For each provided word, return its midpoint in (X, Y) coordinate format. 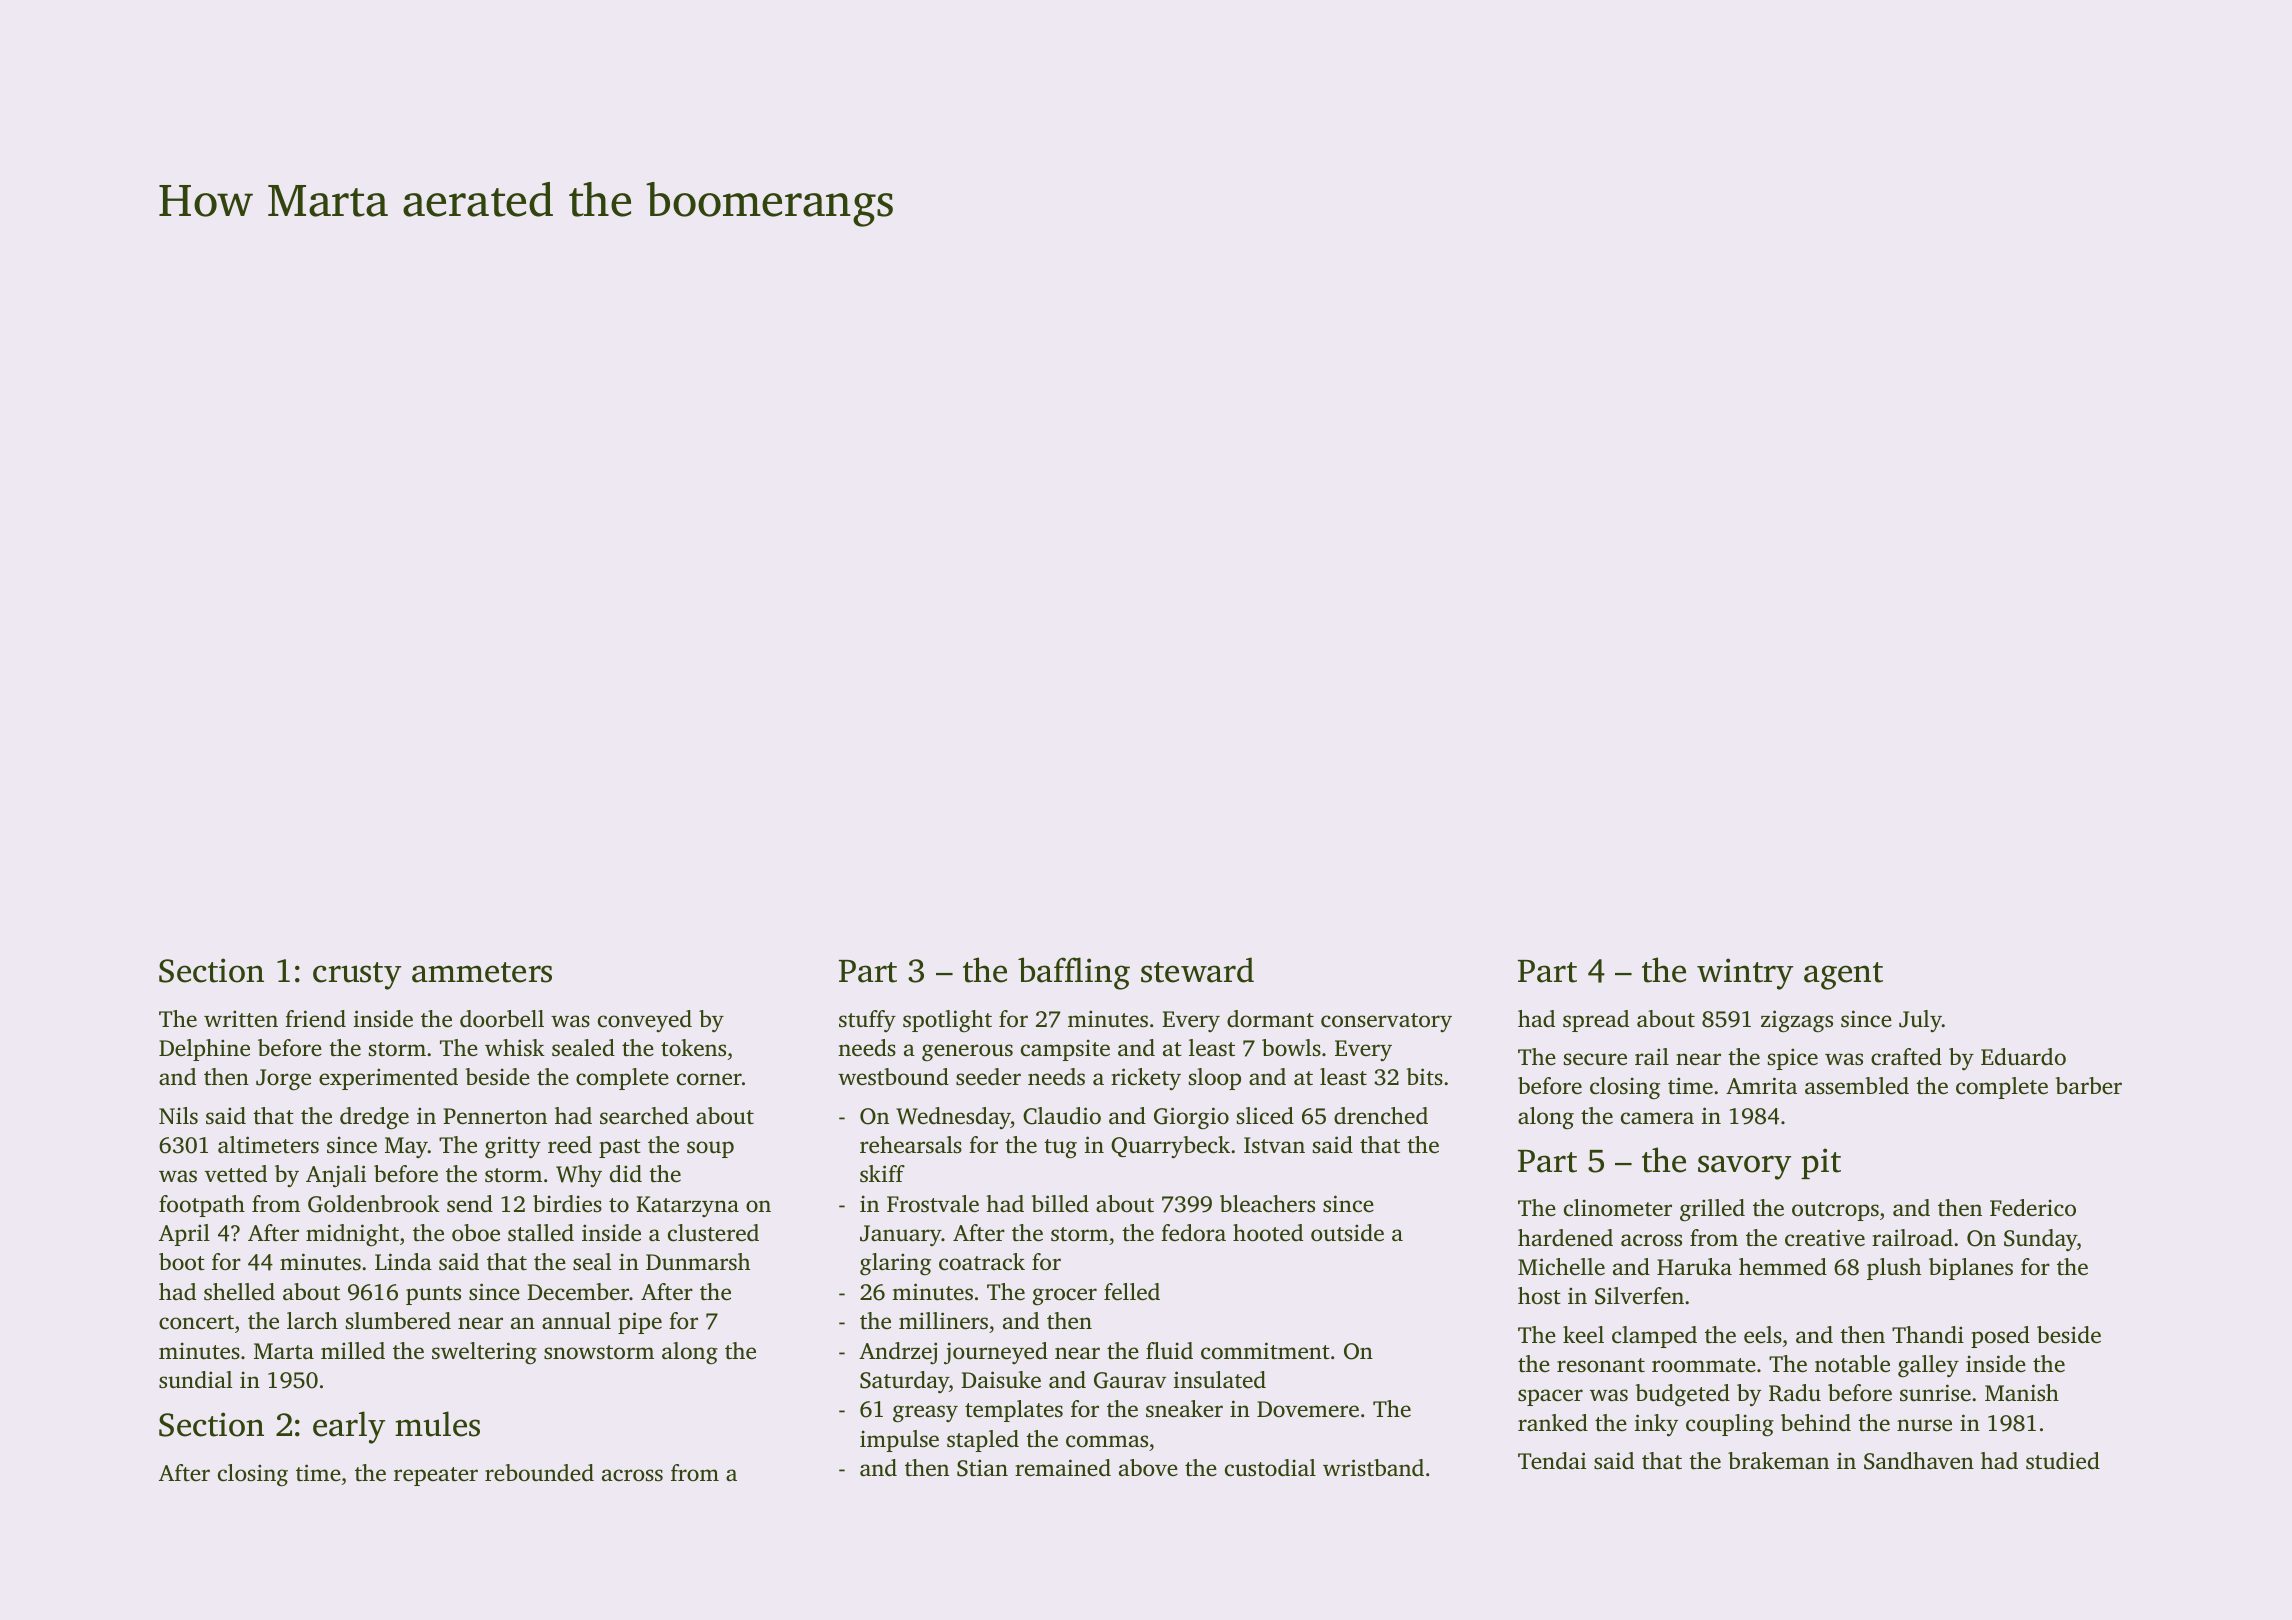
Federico (2033, 1208)
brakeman (1778, 1460)
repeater (436, 1476)
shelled (239, 1292)
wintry (1745, 974)
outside (1347, 1233)
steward (1197, 970)
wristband (1373, 1468)
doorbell (502, 1019)
